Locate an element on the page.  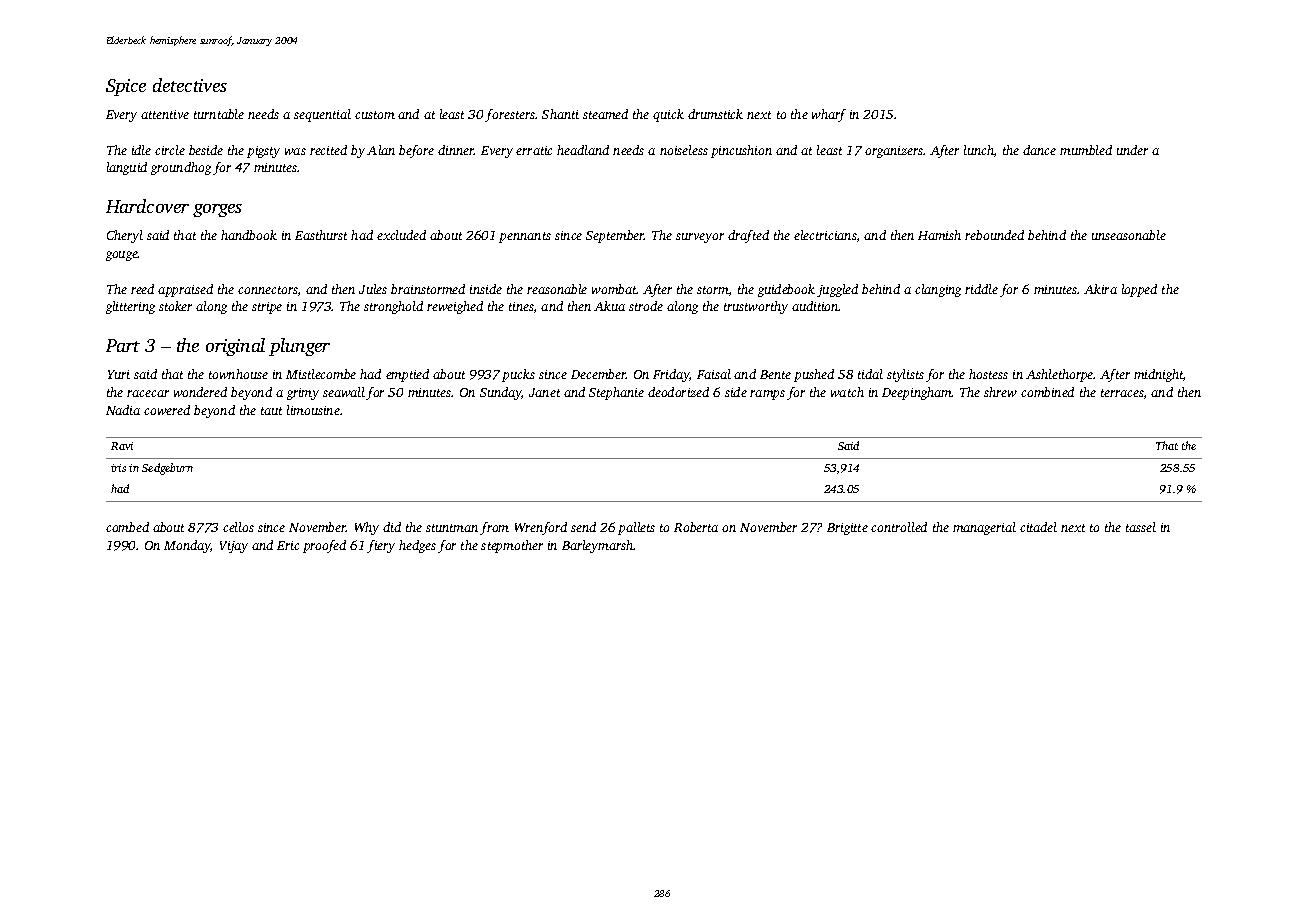
Alan is located at coordinates (381, 150).
